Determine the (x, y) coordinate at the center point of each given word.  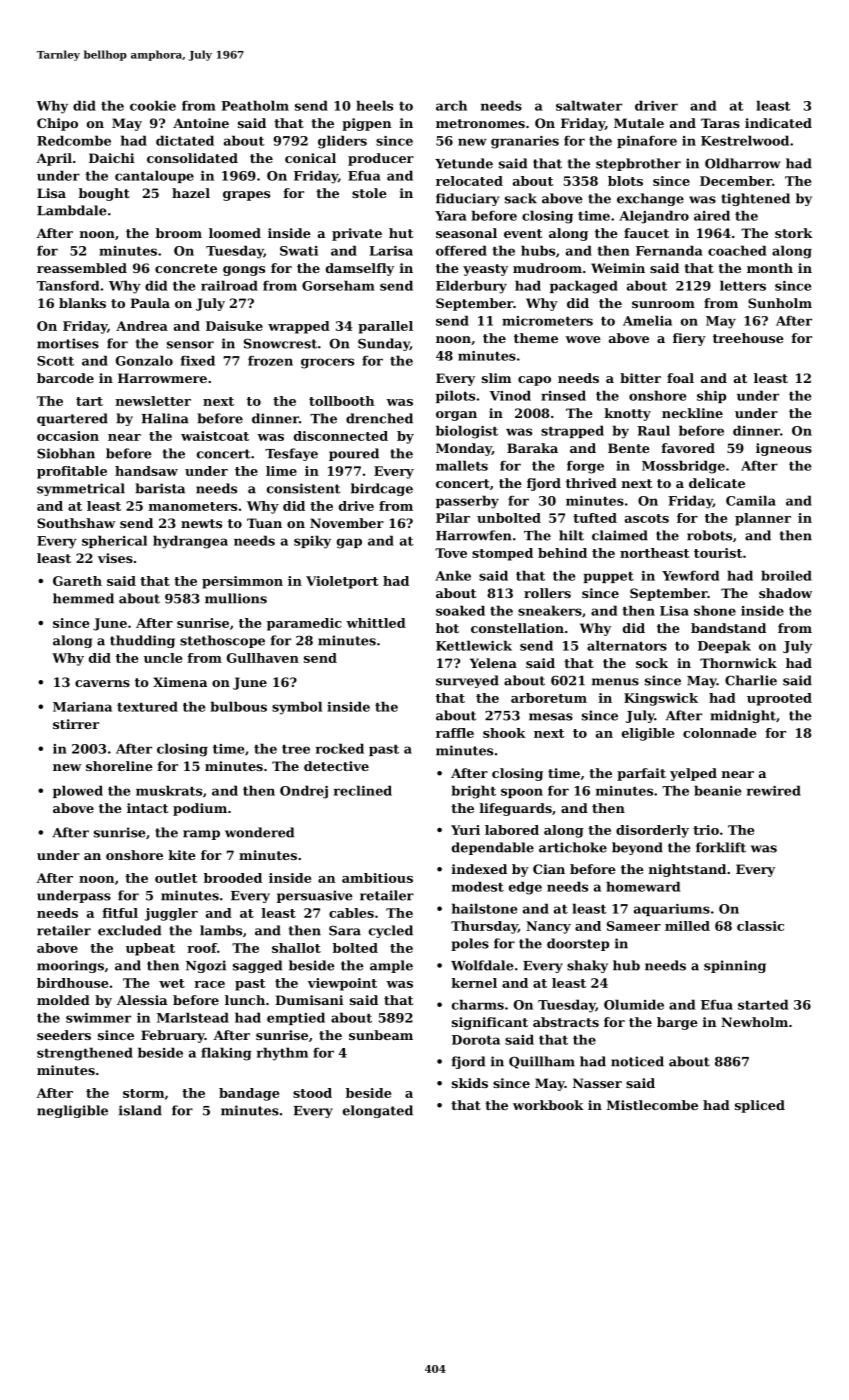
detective (336, 766)
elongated (378, 1111)
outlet (176, 878)
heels (374, 105)
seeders (64, 1035)
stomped (502, 554)
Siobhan (66, 453)
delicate (717, 483)
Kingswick (661, 699)
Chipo (57, 124)
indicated (778, 123)
